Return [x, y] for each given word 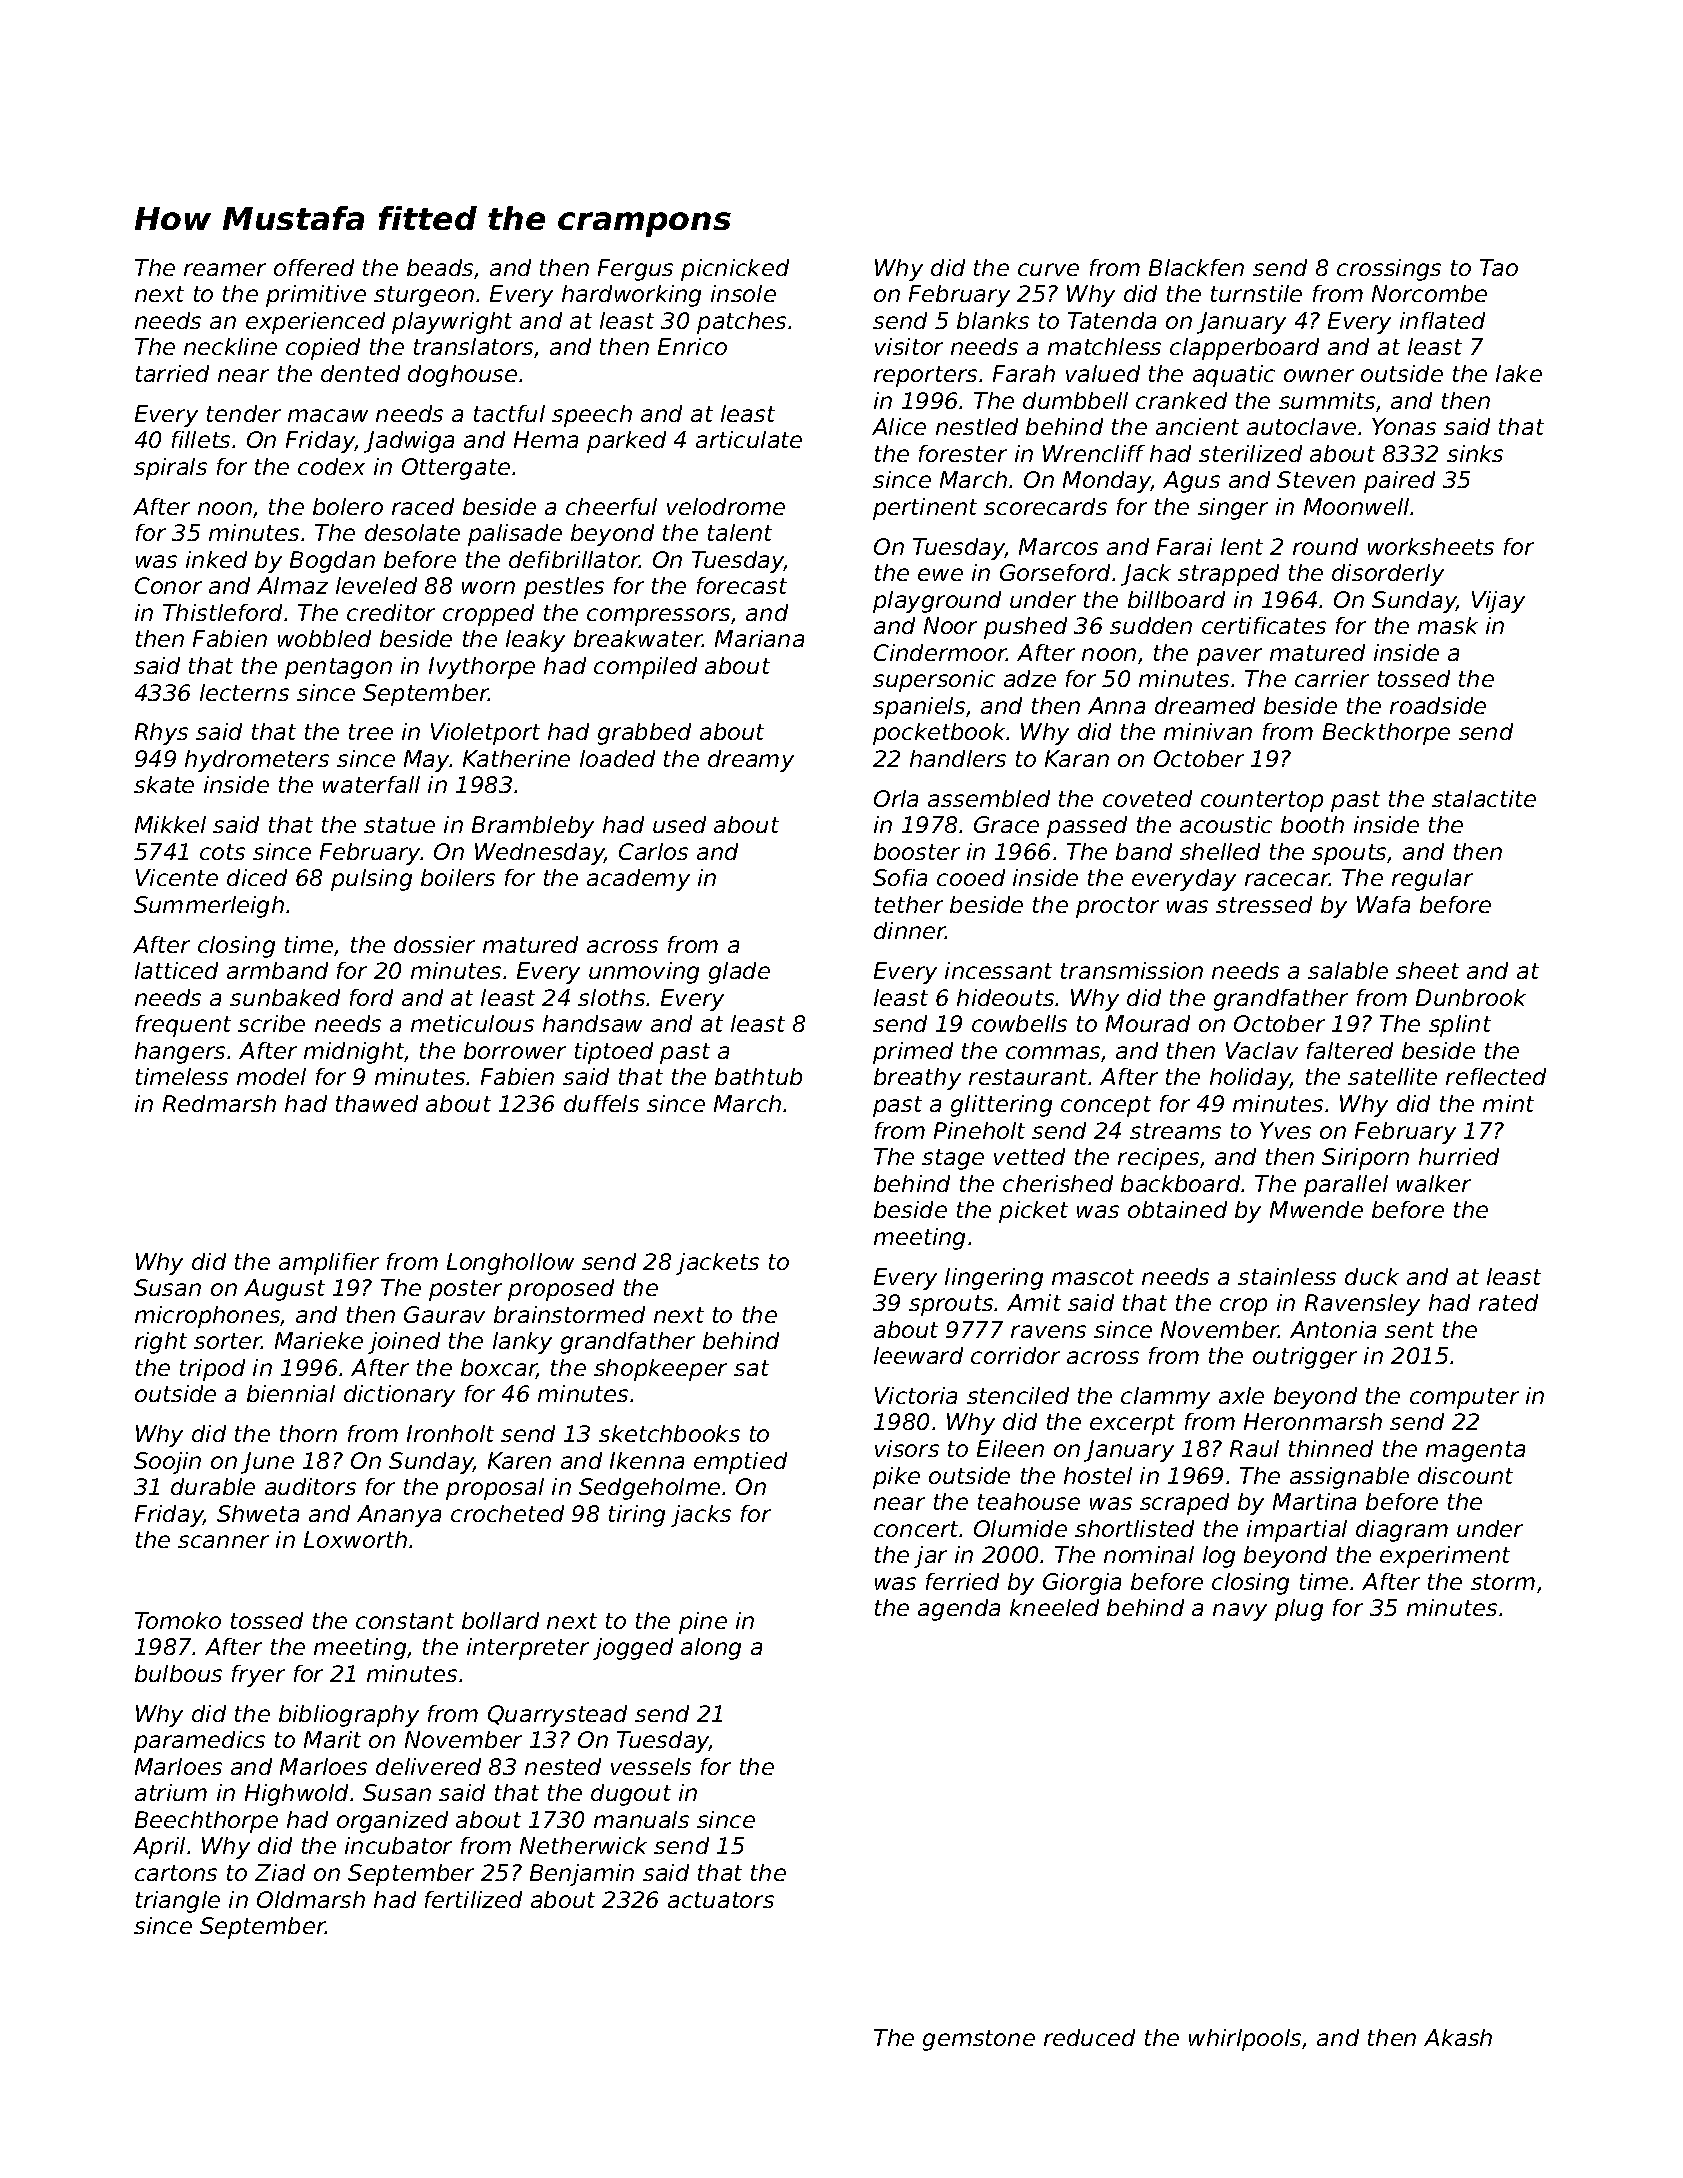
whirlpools [1245, 2040]
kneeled [1054, 1607]
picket [1033, 1212]
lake [1519, 373]
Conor [168, 585]
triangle [178, 1902]
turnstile [1256, 293]
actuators [721, 1900]
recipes [1158, 1159]
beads [441, 269]
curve [1048, 269]
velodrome [726, 506]
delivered [428, 1766]
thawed [377, 1103]
